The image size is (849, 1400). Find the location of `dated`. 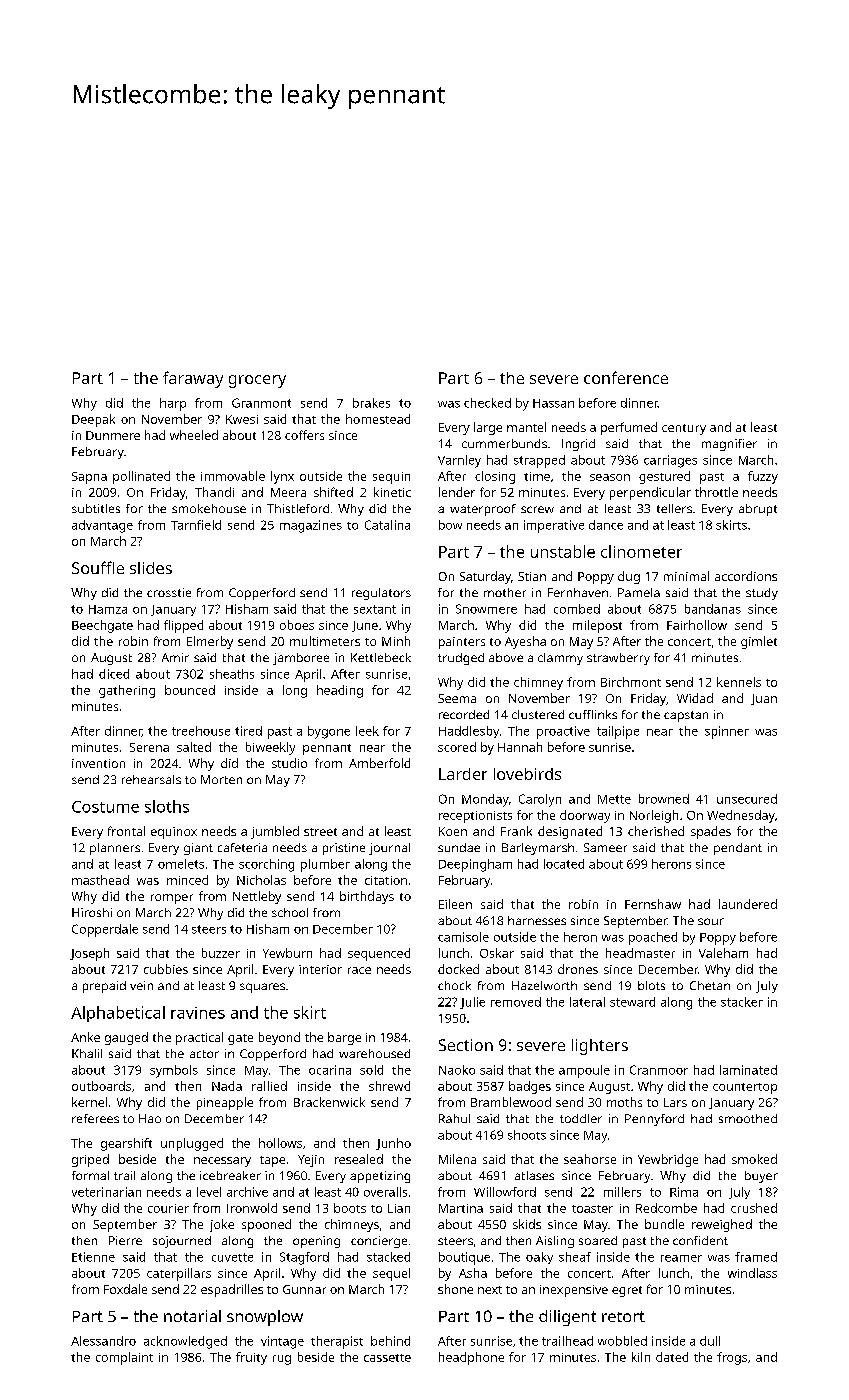

dated is located at coordinates (672, 1357).
